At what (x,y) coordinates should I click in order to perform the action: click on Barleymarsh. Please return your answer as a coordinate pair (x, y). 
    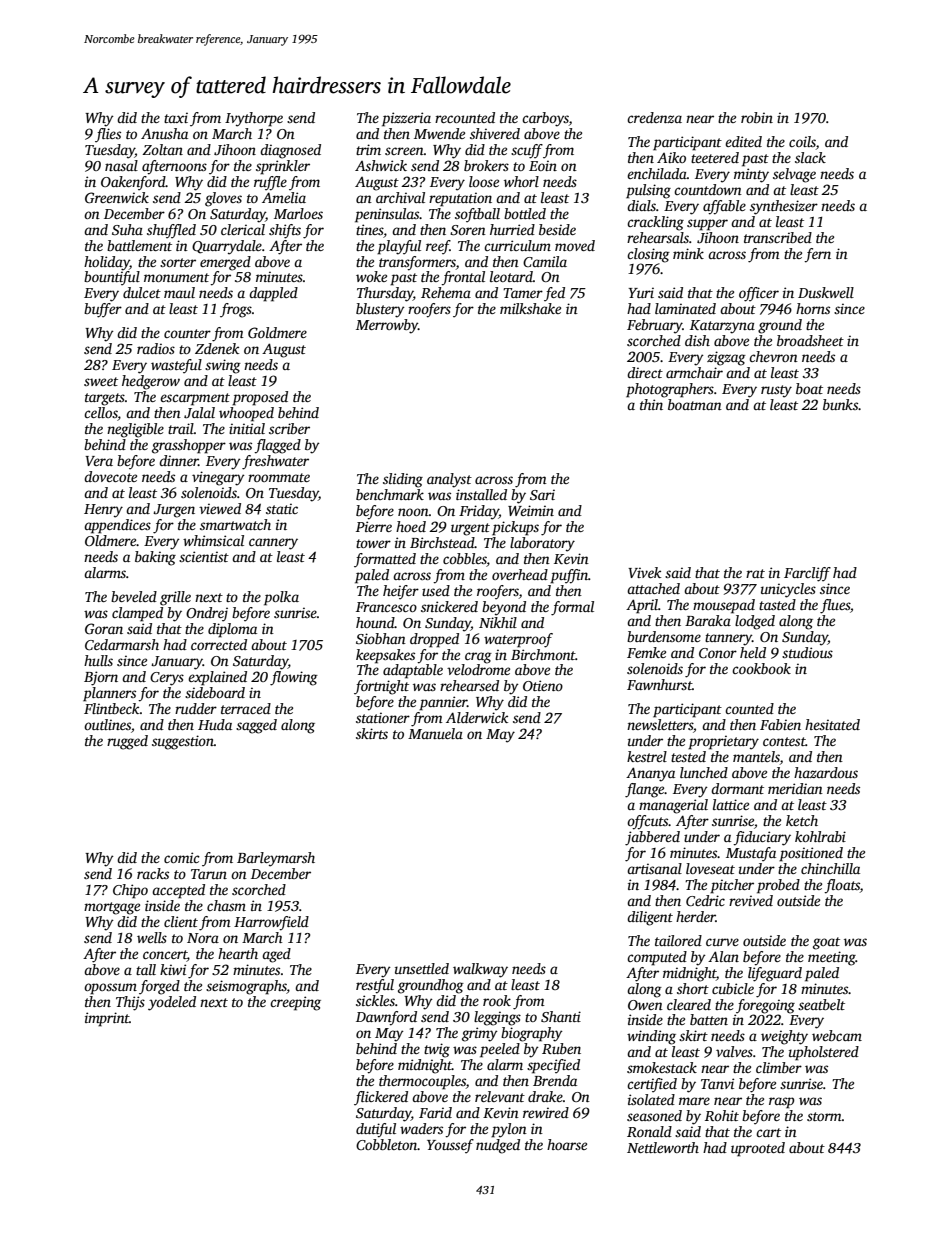
    Looking at the image, I should click on (276, 859).
